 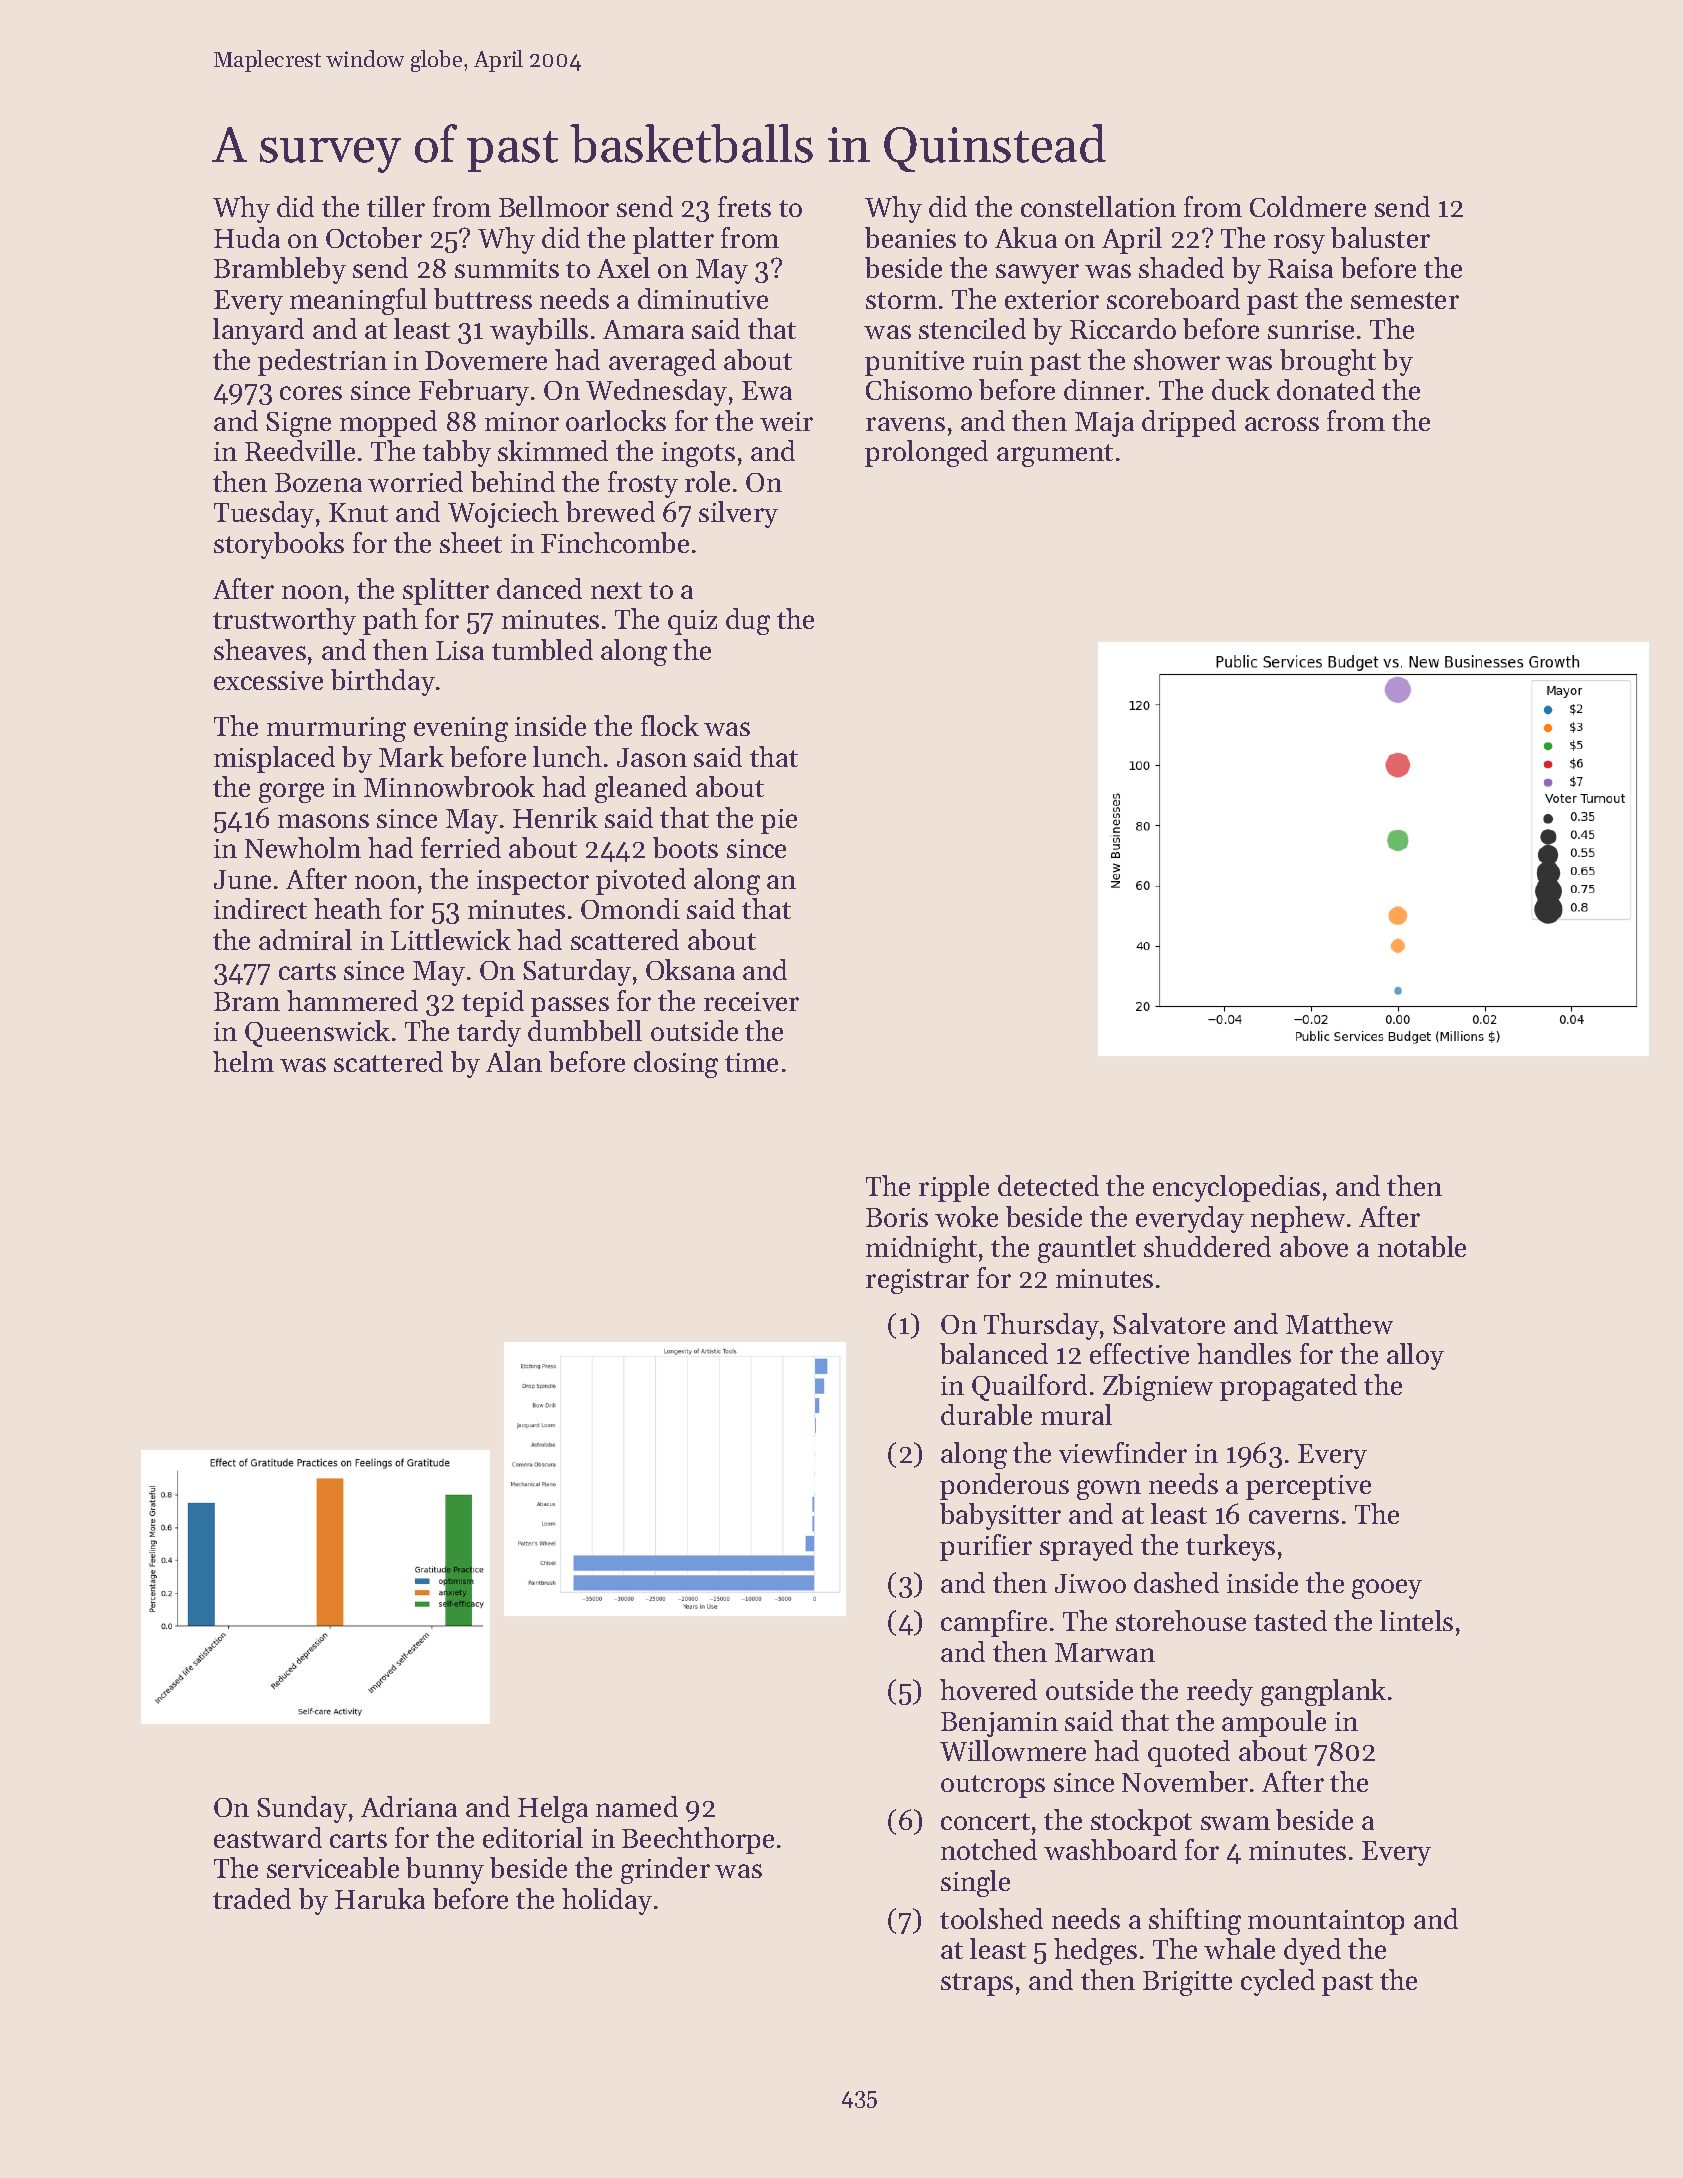 I want to click on receiver, so click(x=751, y=1001).
